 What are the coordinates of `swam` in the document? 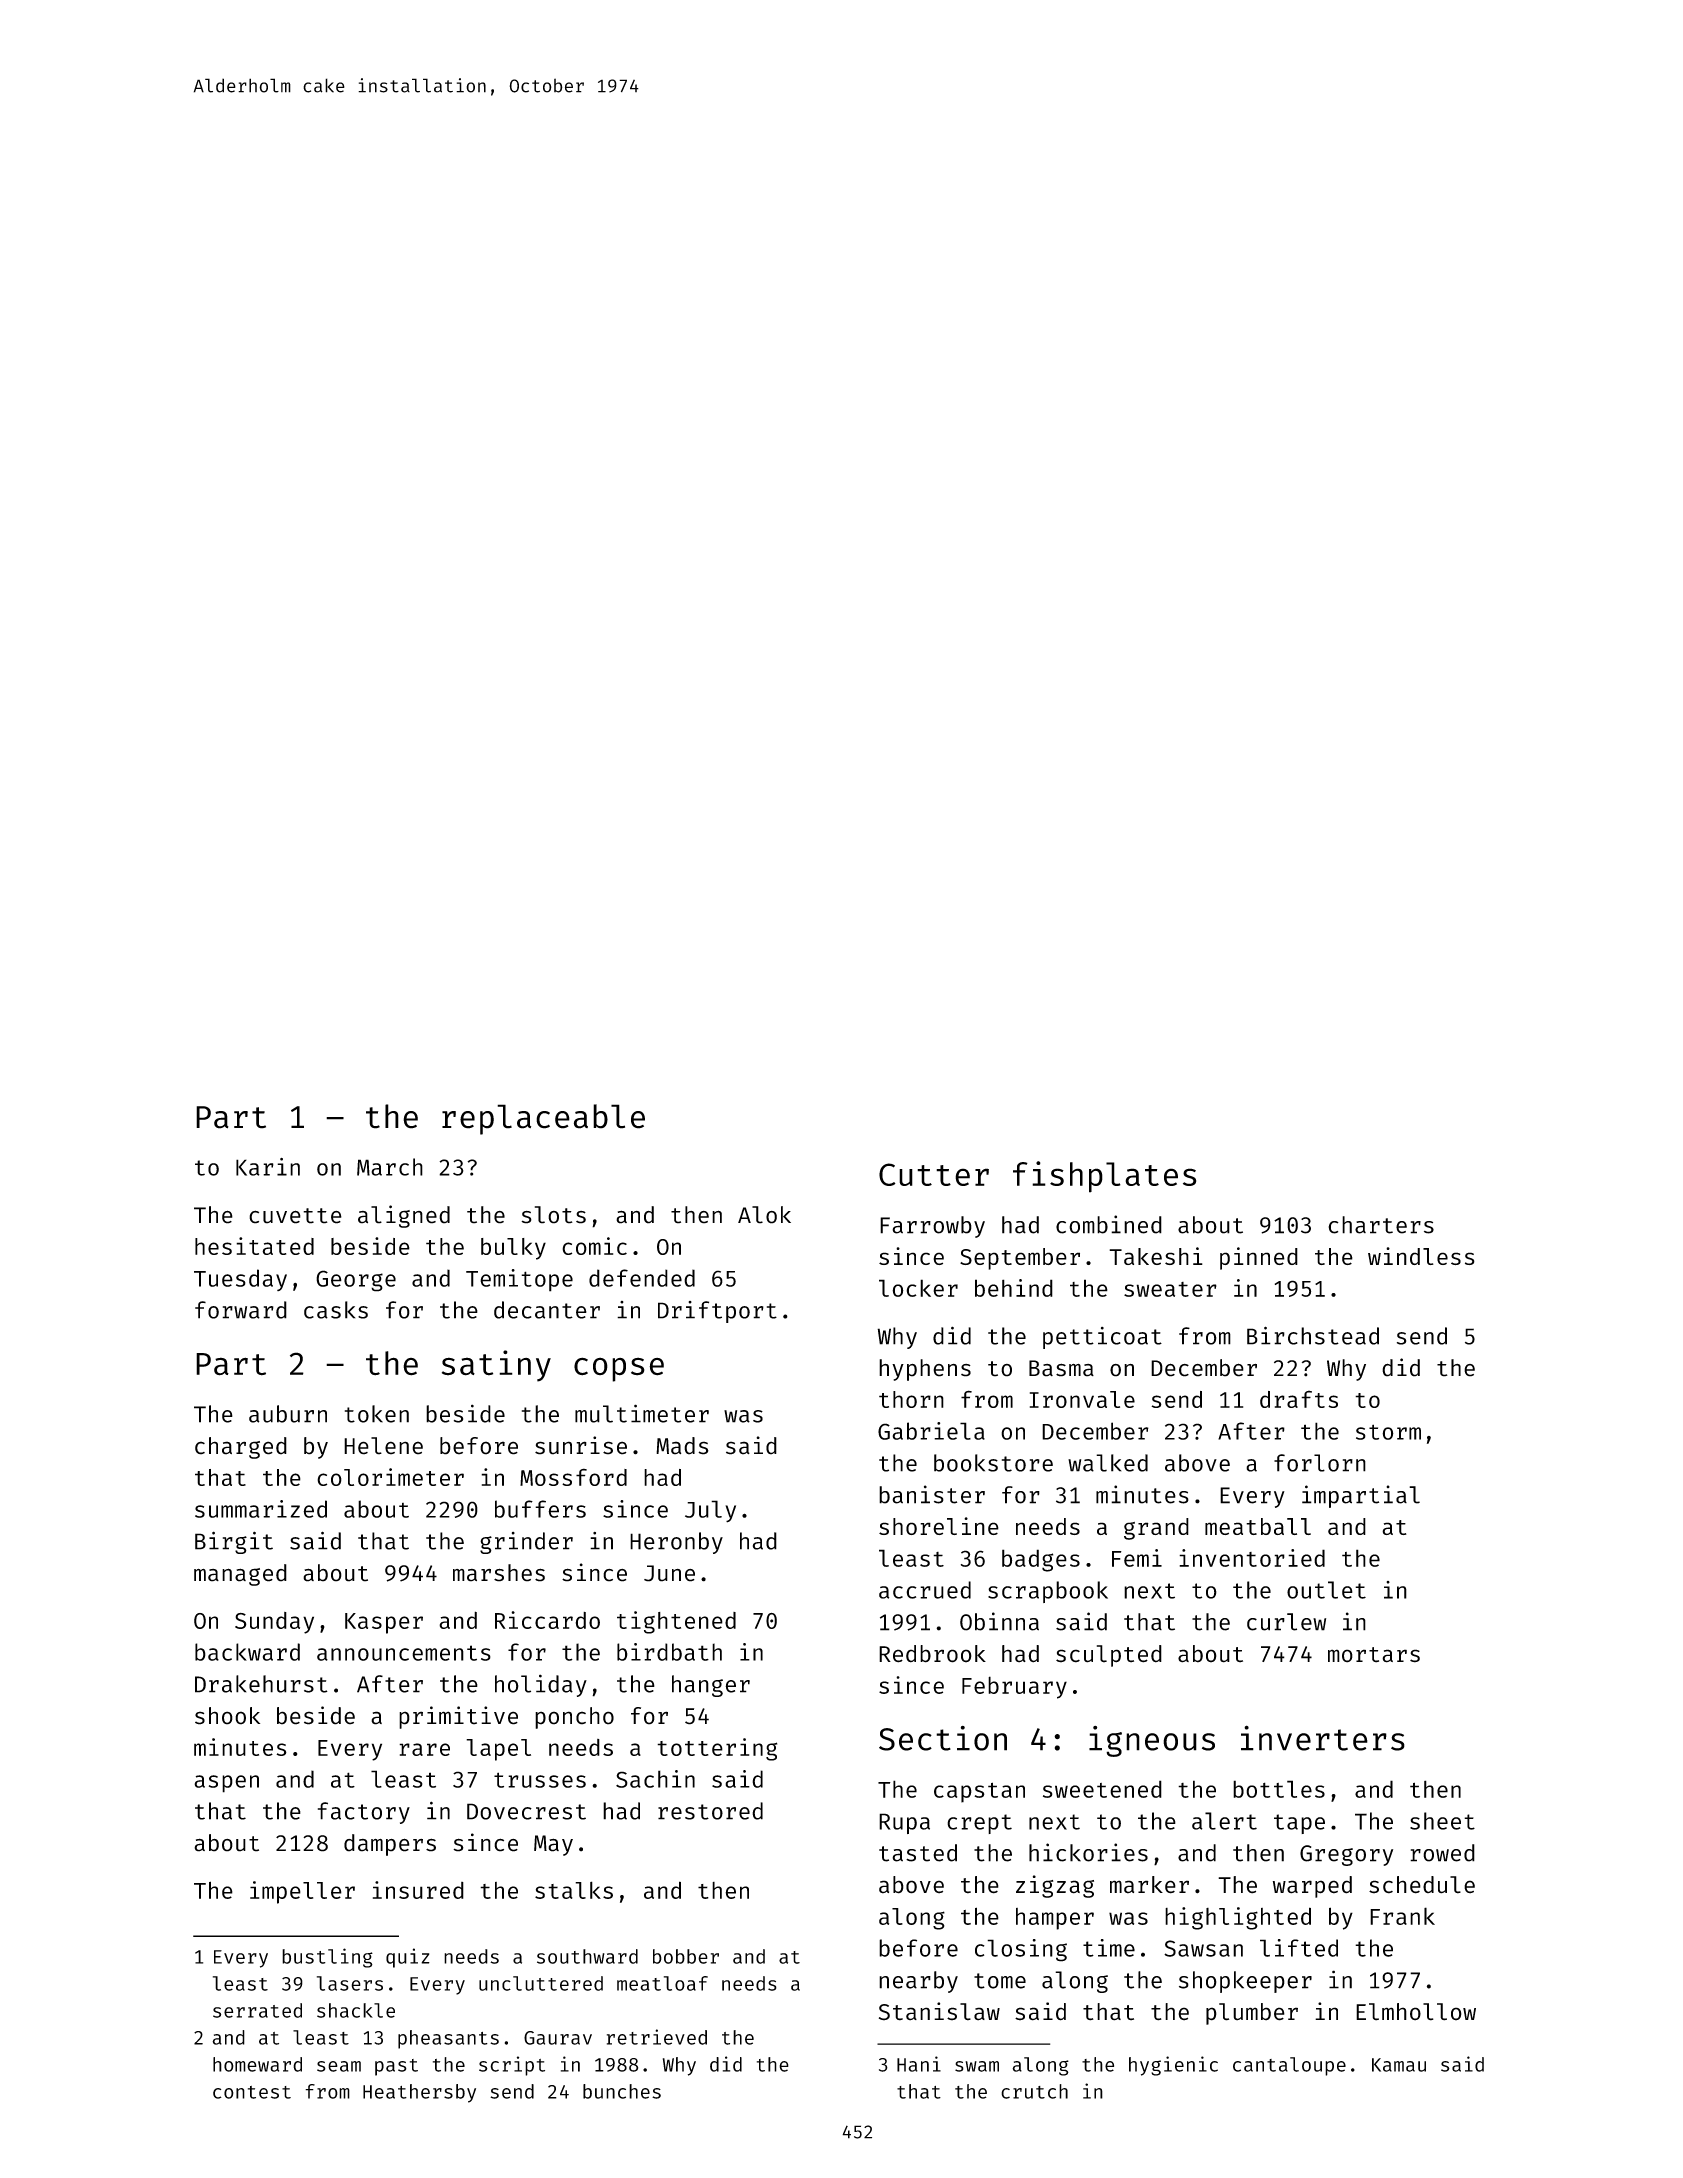 It's located at (977, 2066).
